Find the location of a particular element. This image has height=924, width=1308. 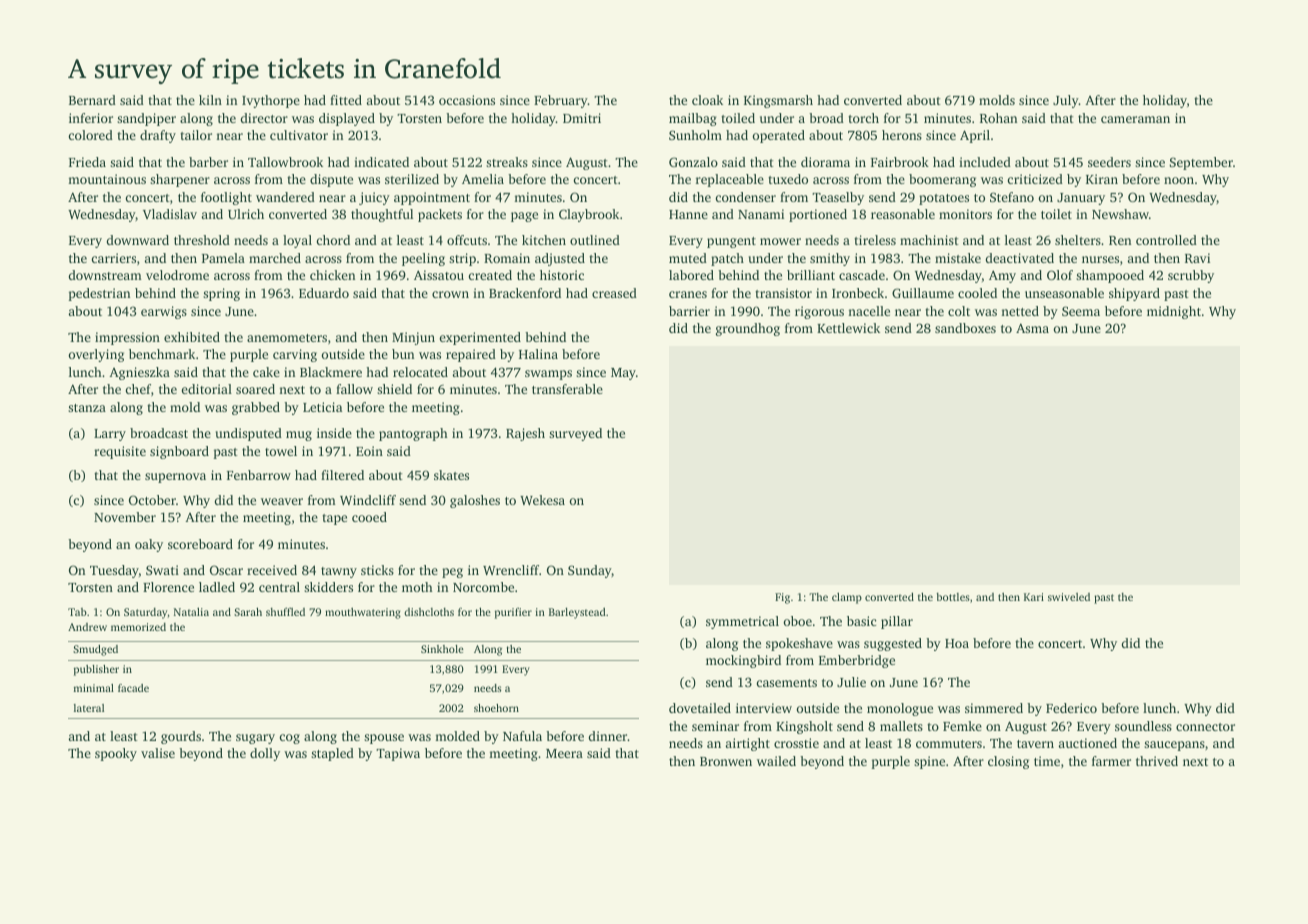

toiled is located at coordinates (738, 118).
